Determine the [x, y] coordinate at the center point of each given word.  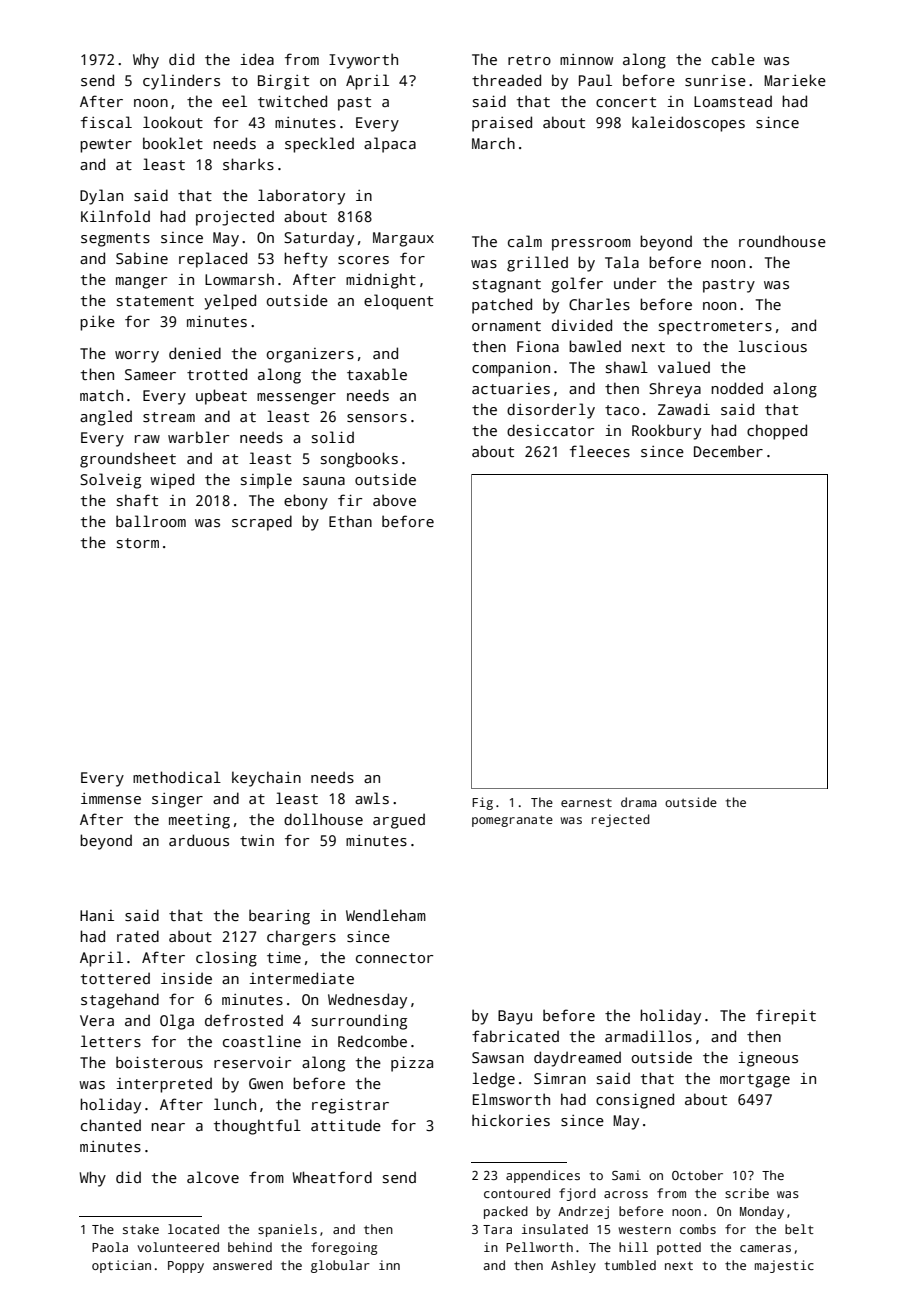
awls [372, 798]
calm [525, 241]
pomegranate [512, 821]
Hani [97, 915]
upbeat [221, 397]
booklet [173, 143]
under [635, 283]
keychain [266, 779]
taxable [377, 374]
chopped [777, 432]
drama [639, 802]
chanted [111, 1125]
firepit [786, 1017]
